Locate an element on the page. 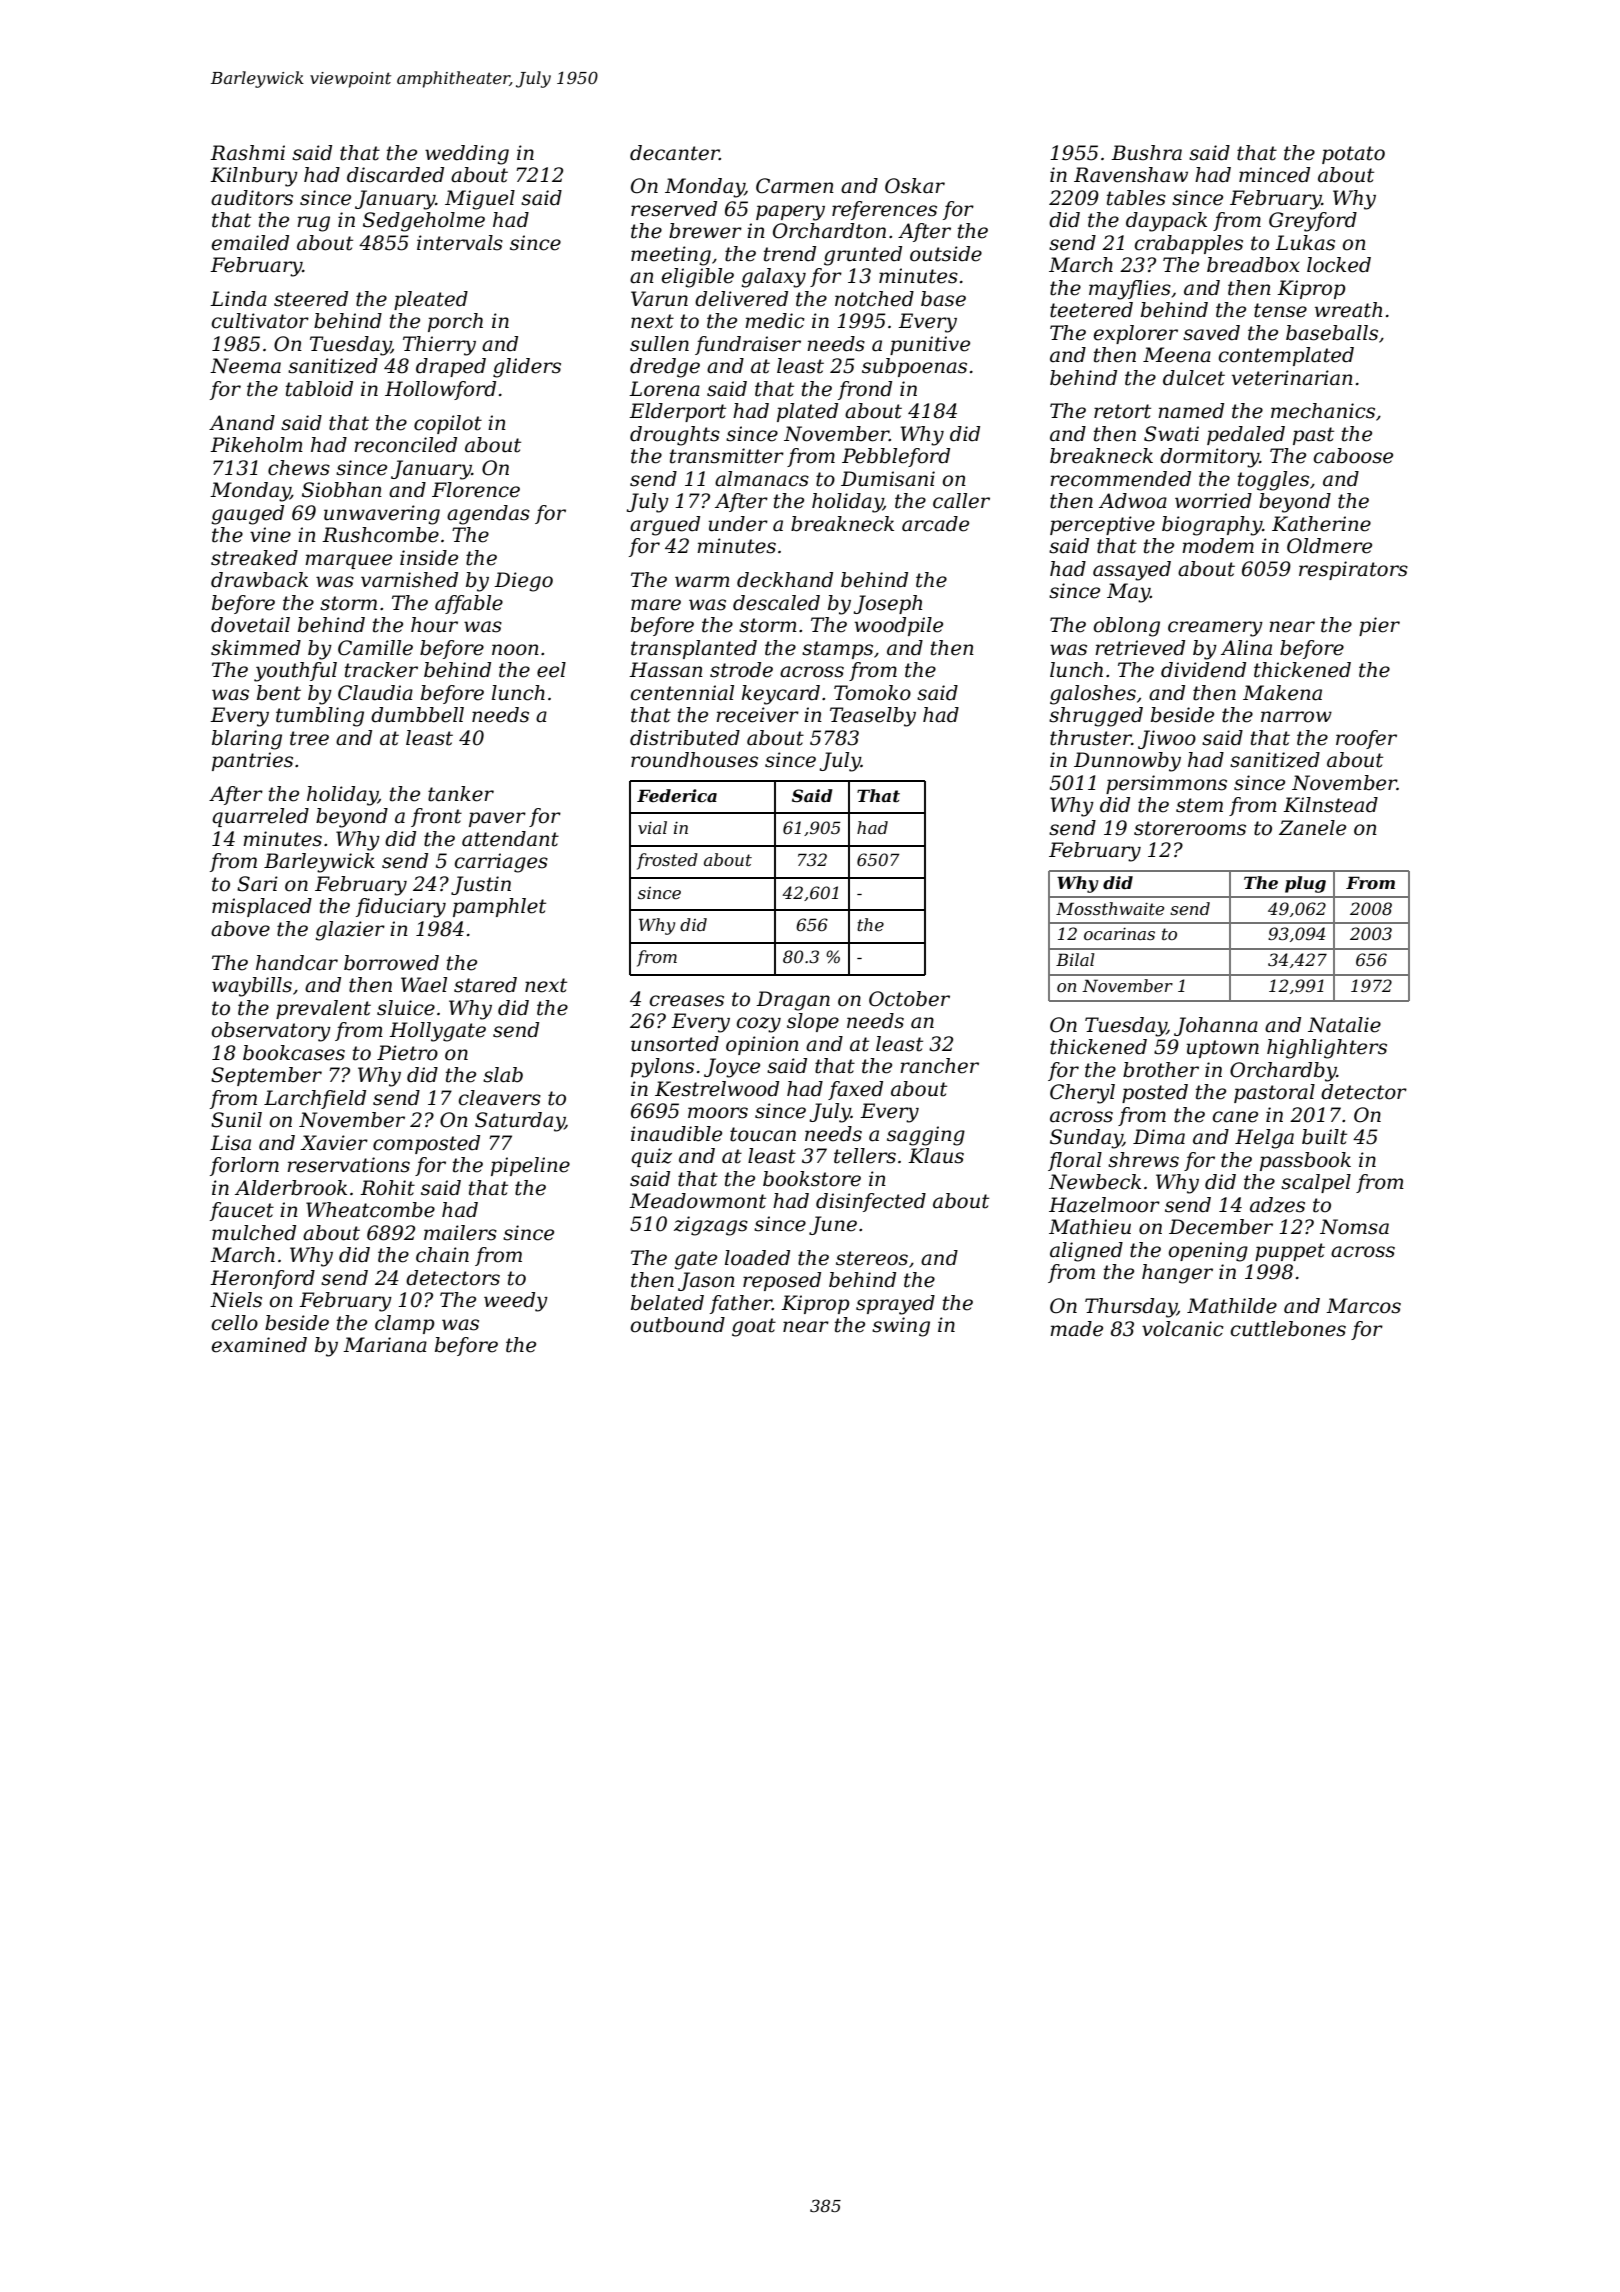 This image has width=1620, height=2292. plug is located at coordinates (1305, 884).
